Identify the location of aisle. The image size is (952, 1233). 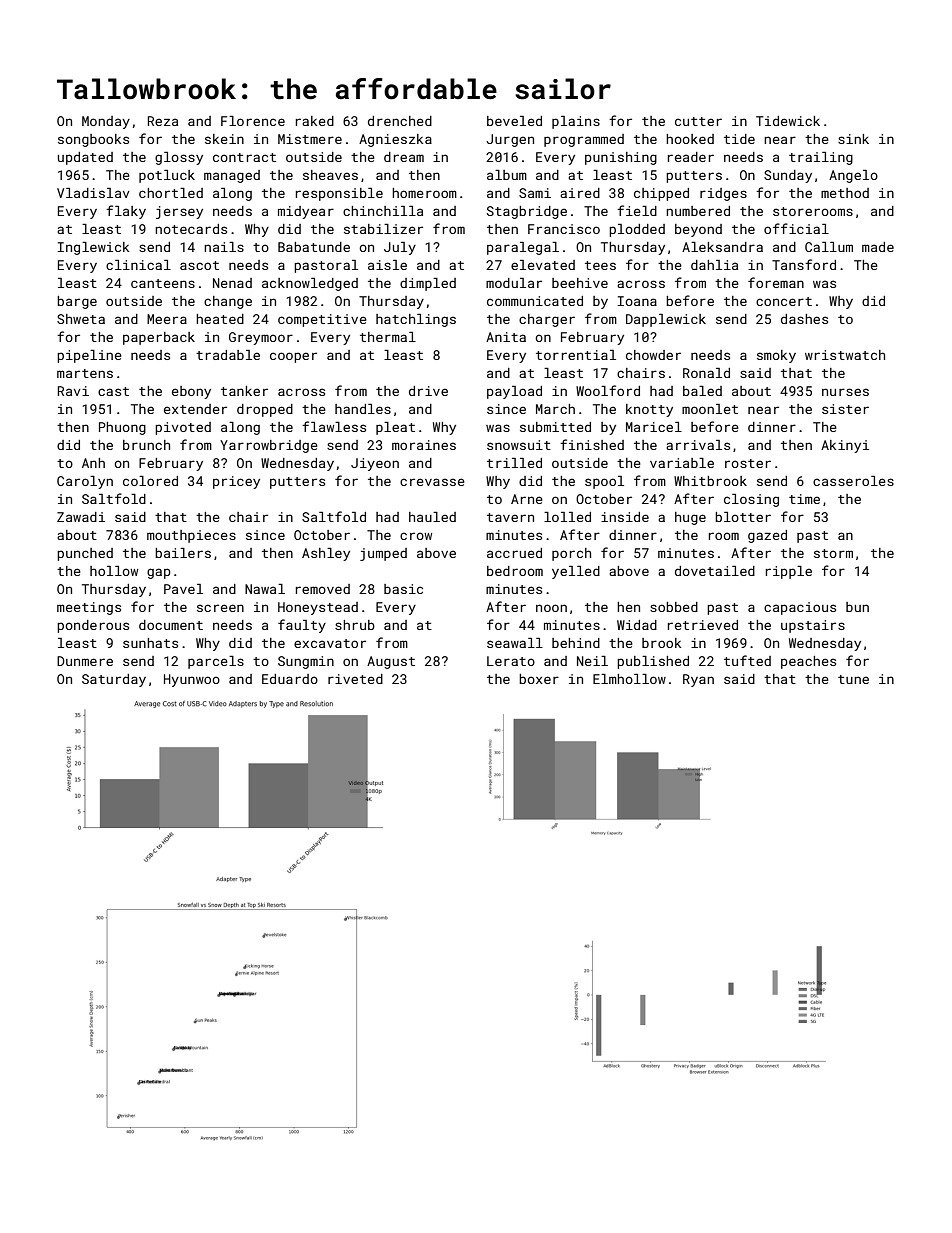
(387, 265).
